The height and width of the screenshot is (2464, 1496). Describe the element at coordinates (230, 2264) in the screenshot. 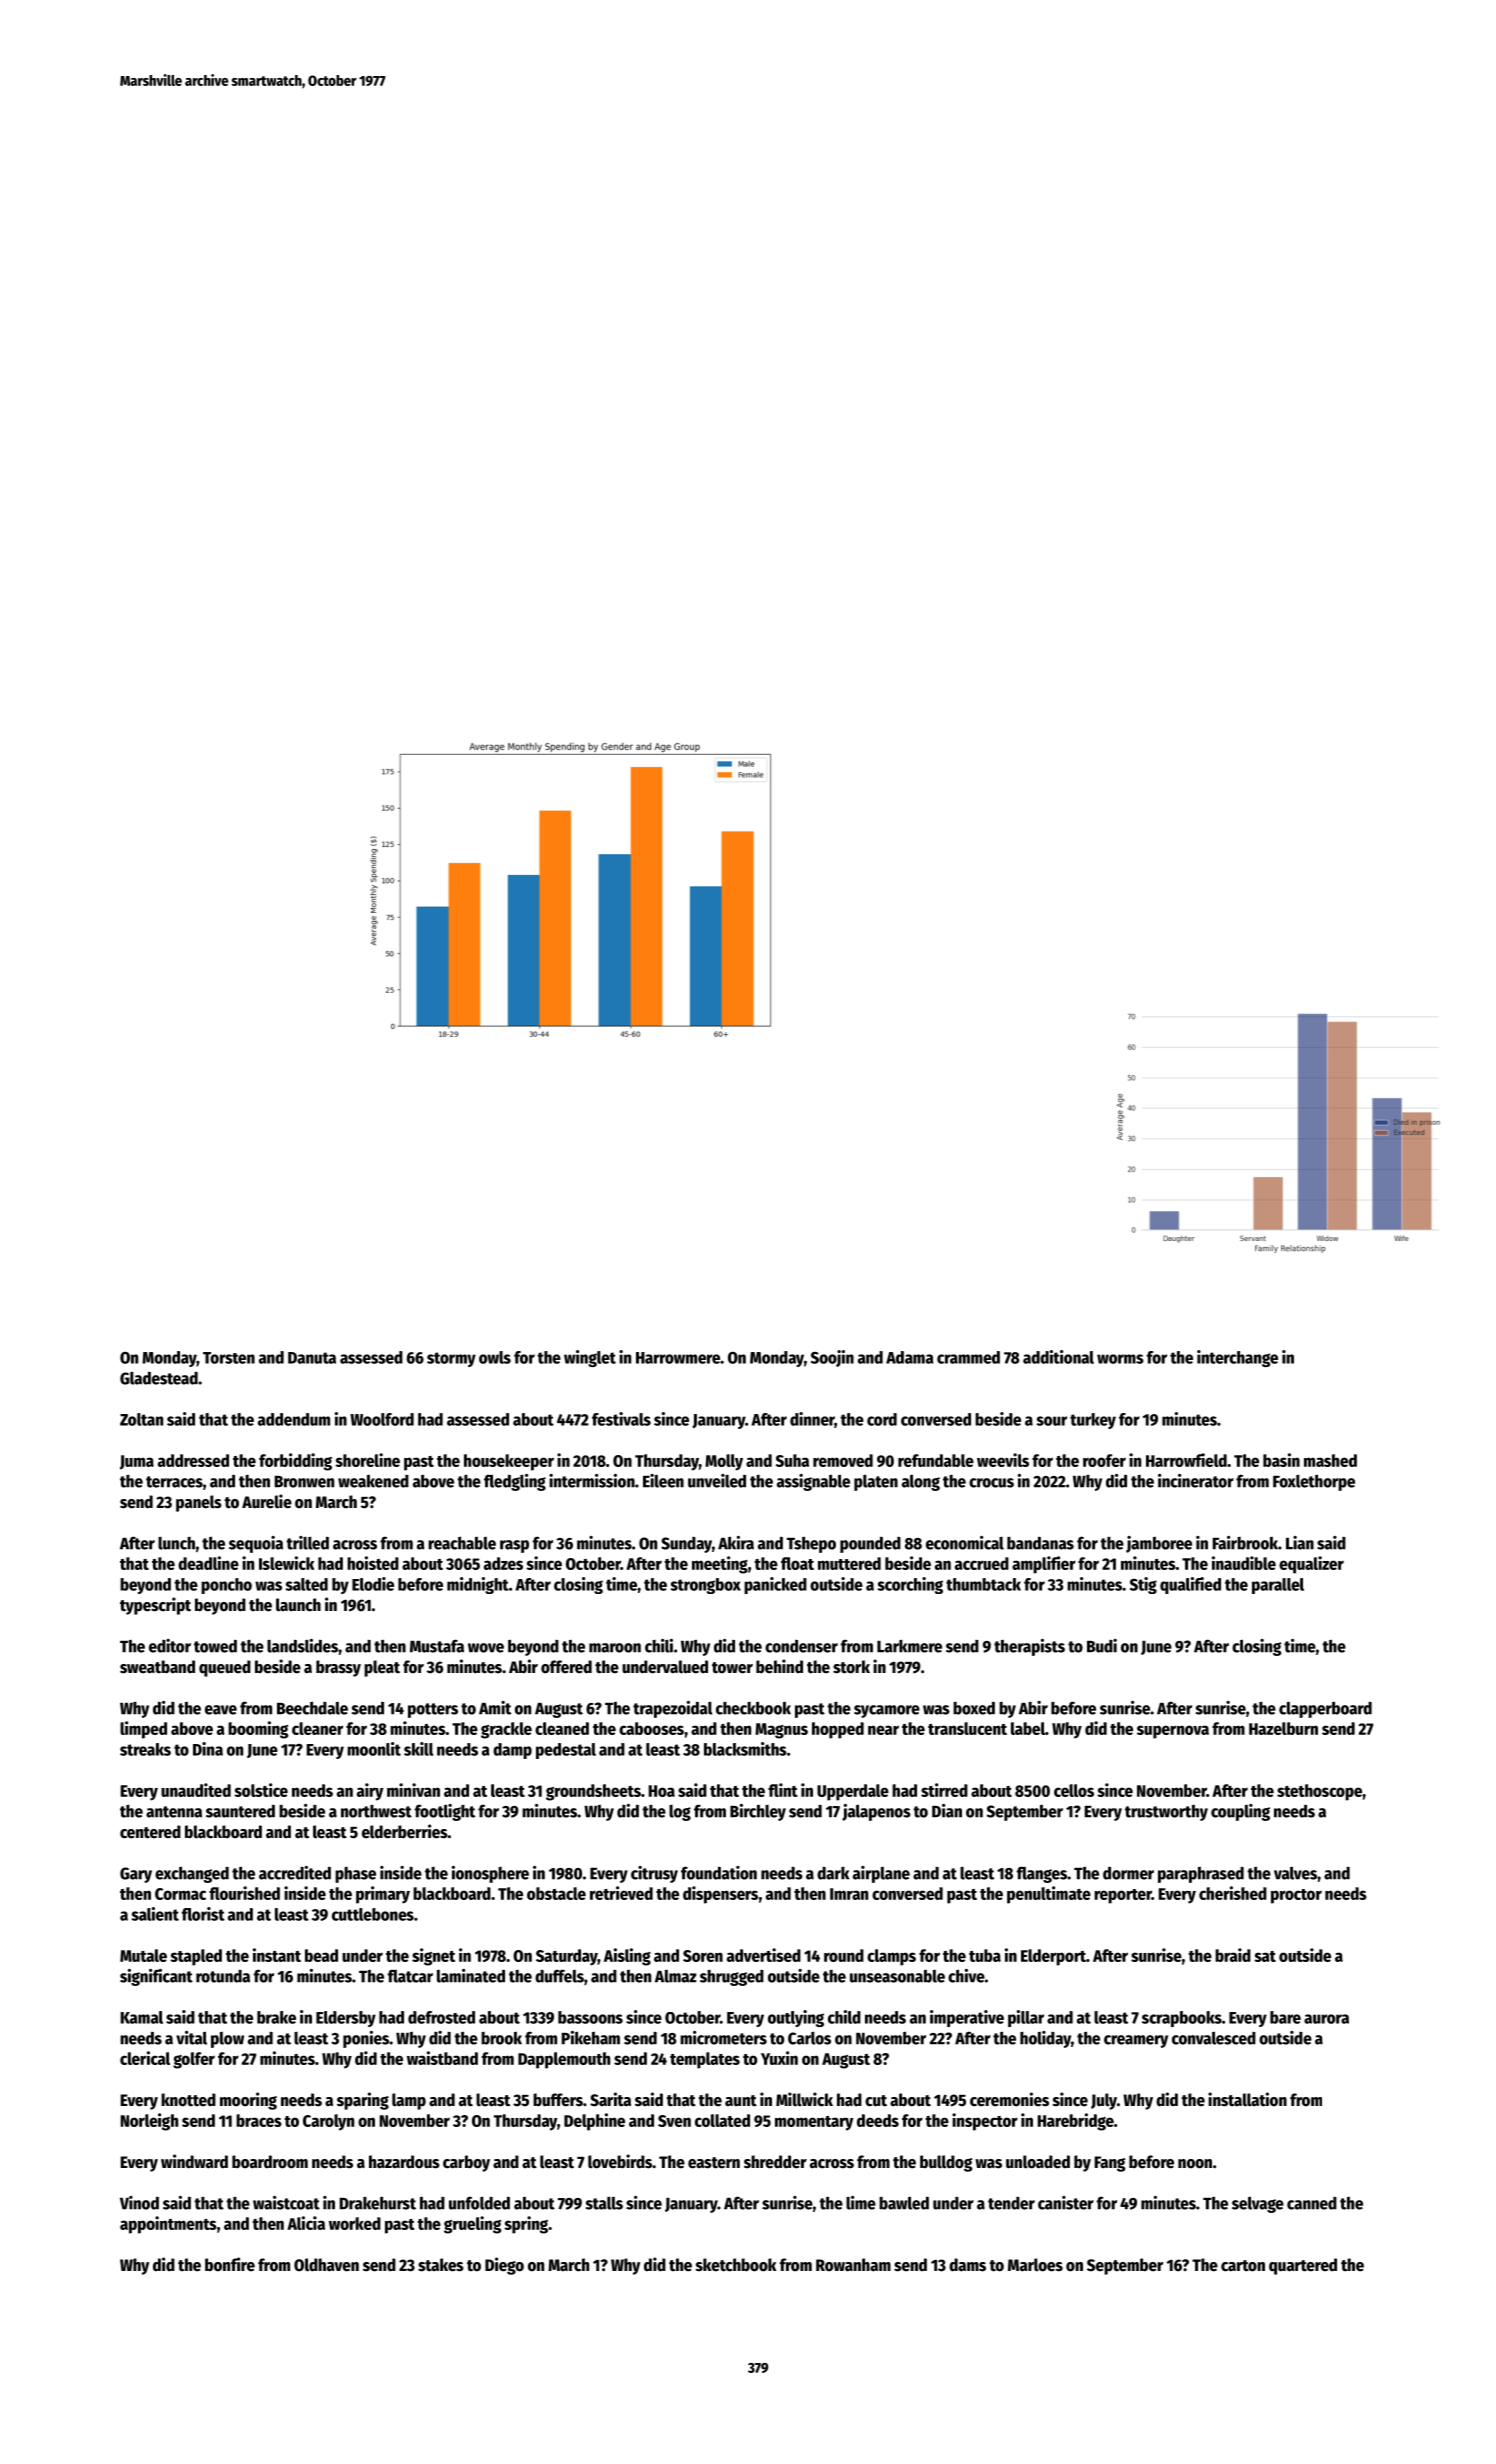

I see `bonfire` at that location.
